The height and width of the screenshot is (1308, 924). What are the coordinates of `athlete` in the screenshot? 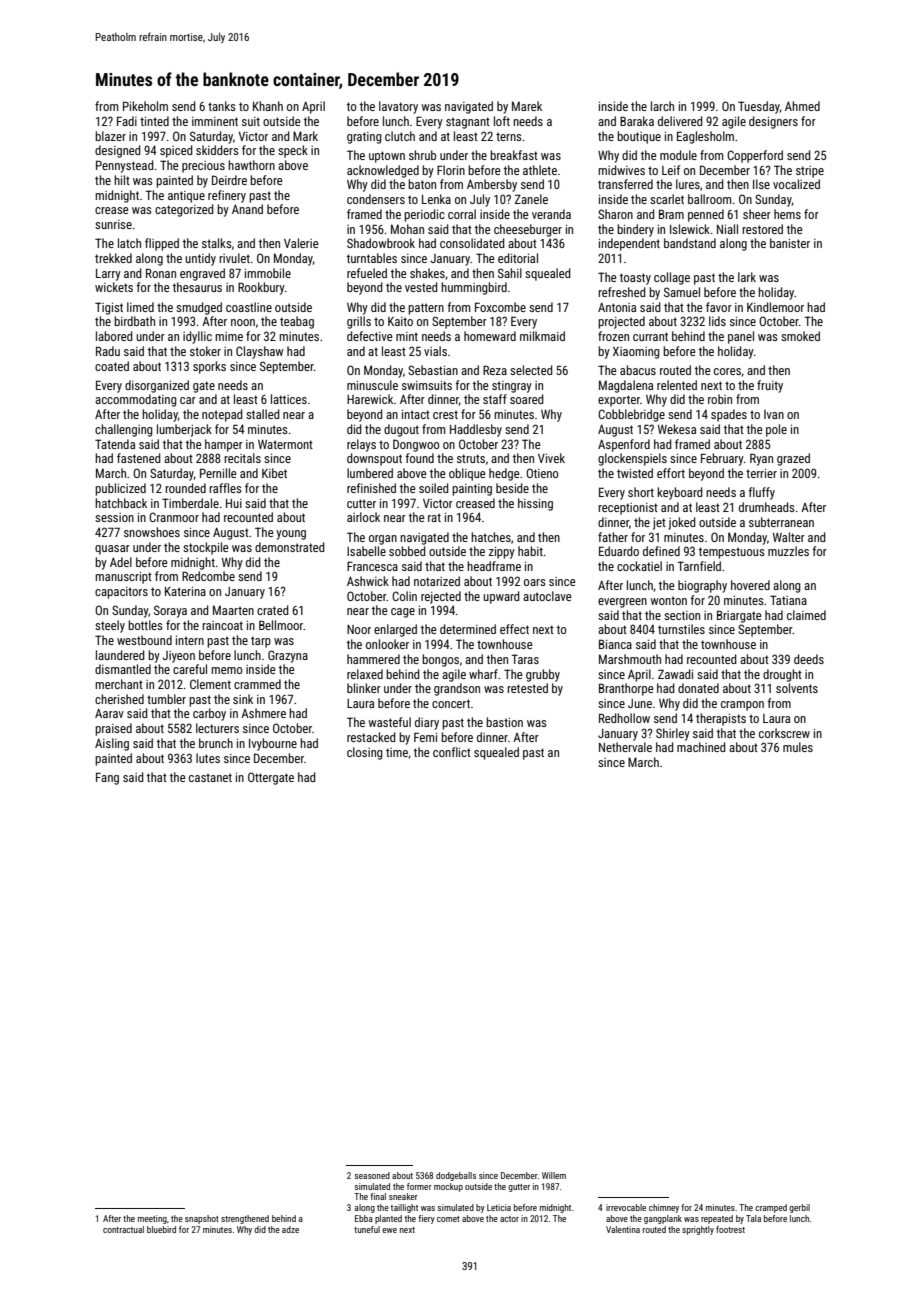 It's located at (540, 170).
